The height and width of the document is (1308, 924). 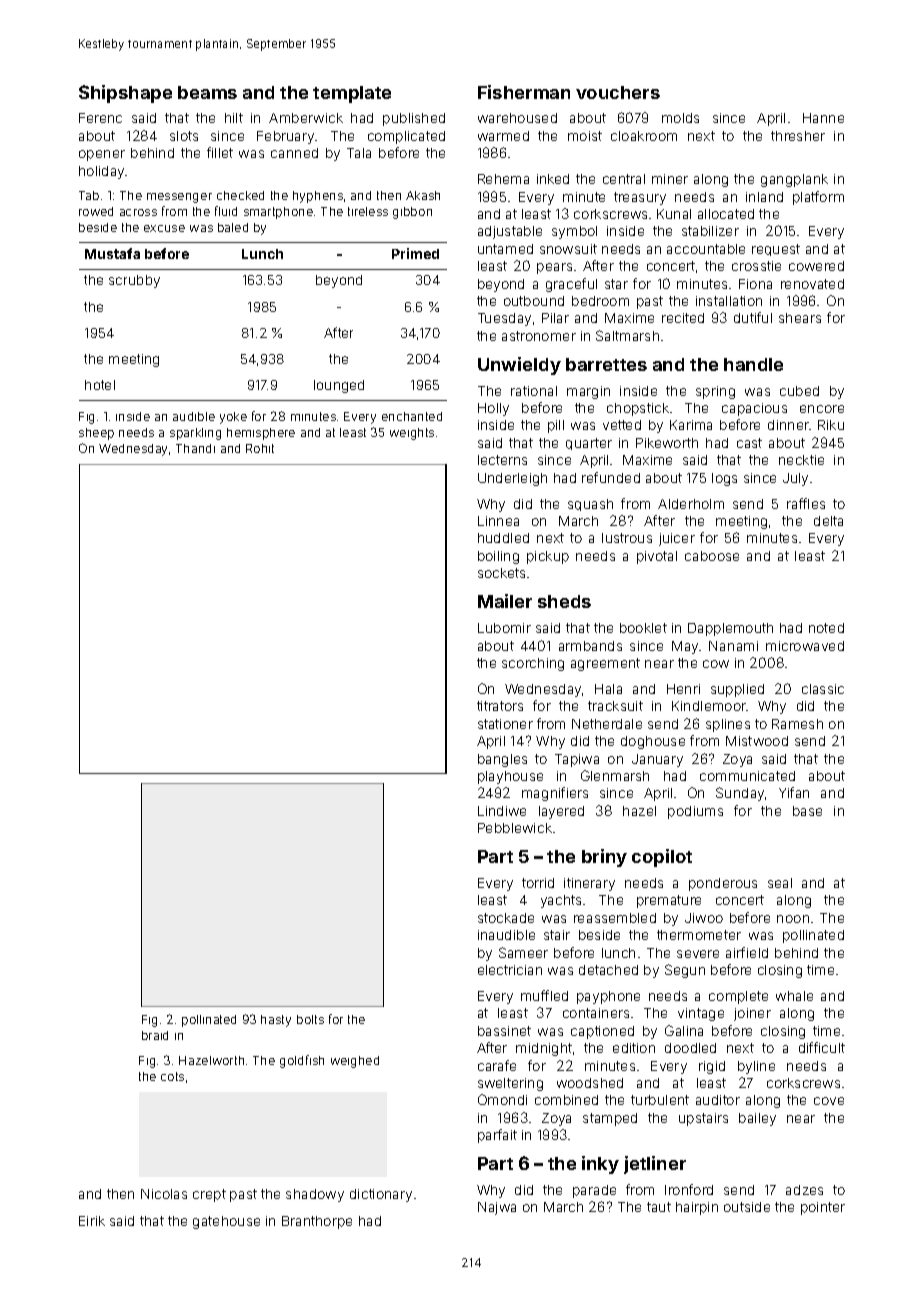 What do you see at coordinates (172, 1076) in the document?
I see `cots` at bounding box center [172, 1076].
